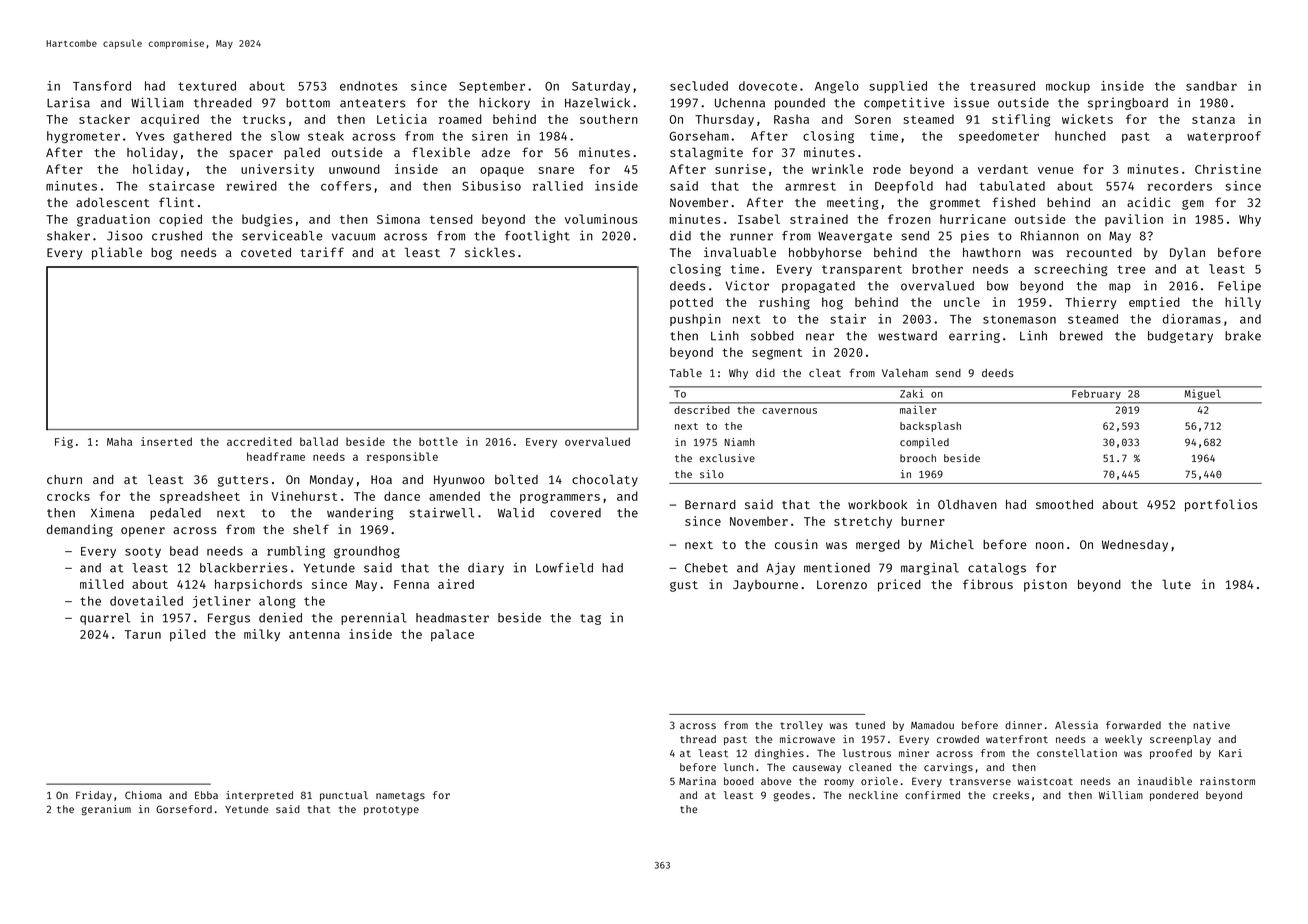 This screenshot has height=924, width=1308. I want to click on voluminous, so click(601, 219).
